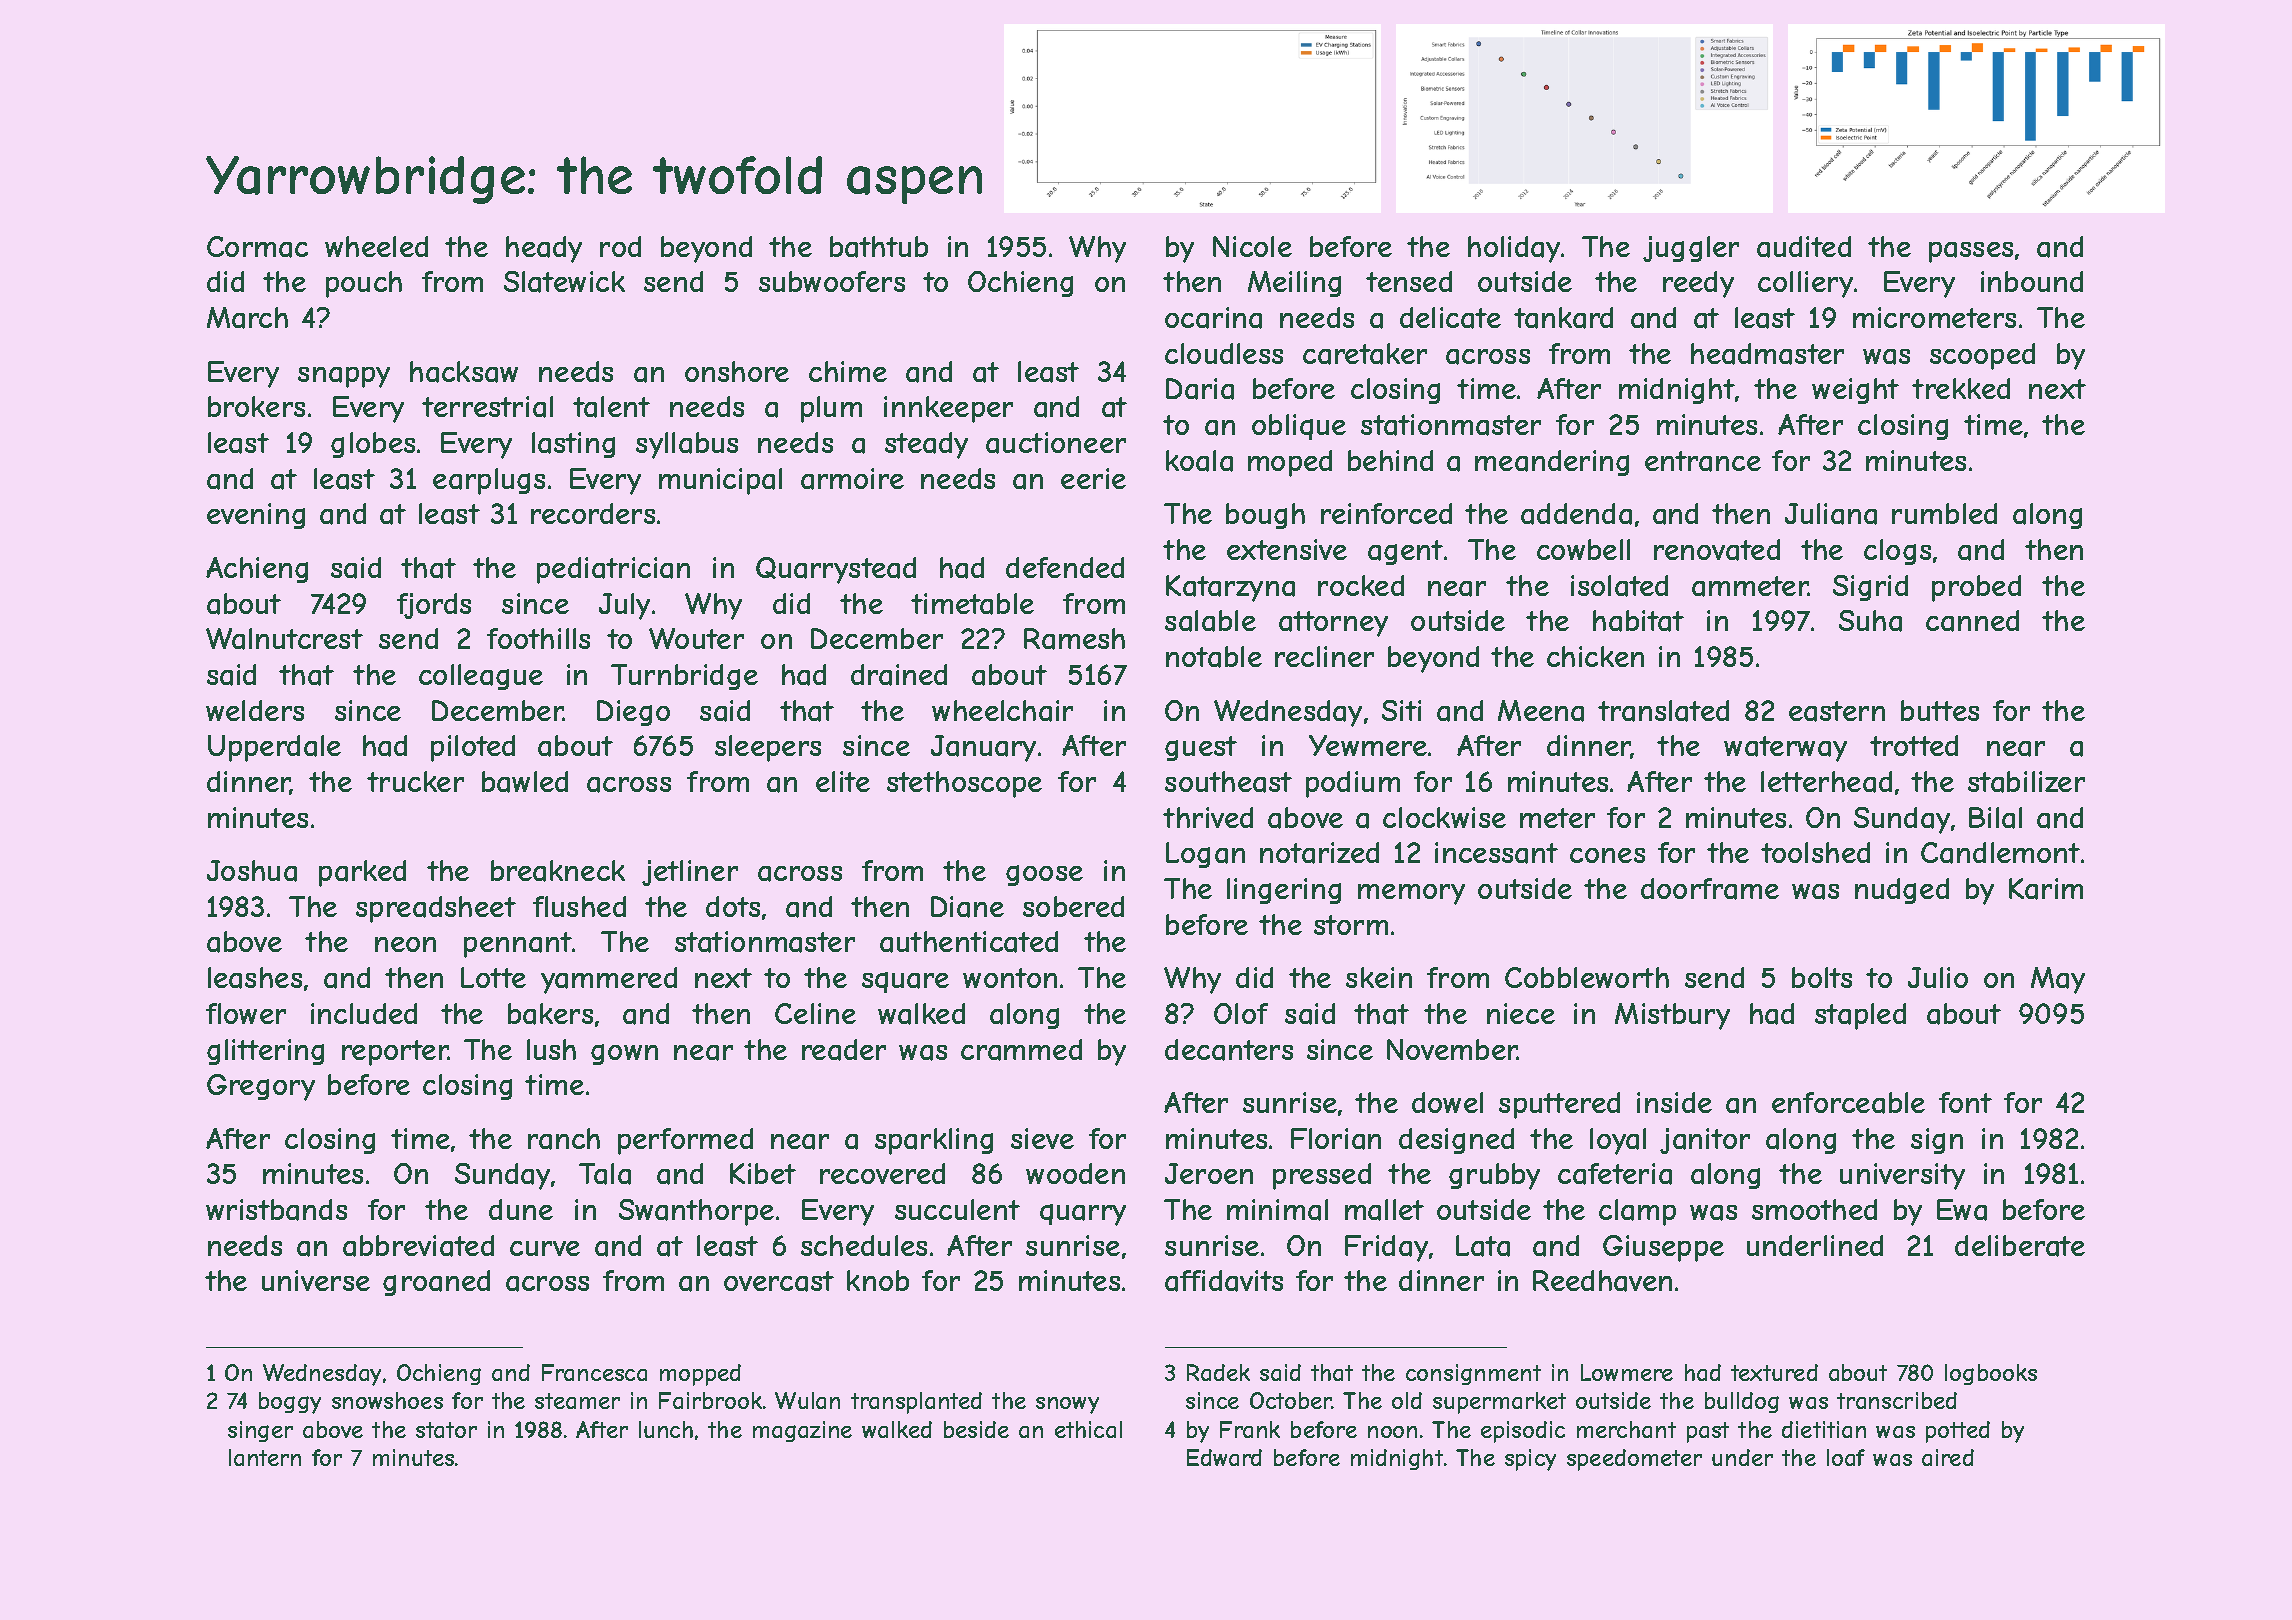 This screenshot has height=1620, width=2292. Describe the element at coordinates (2000, 853) in the screenshot. I see `Candlemont` at that location.
